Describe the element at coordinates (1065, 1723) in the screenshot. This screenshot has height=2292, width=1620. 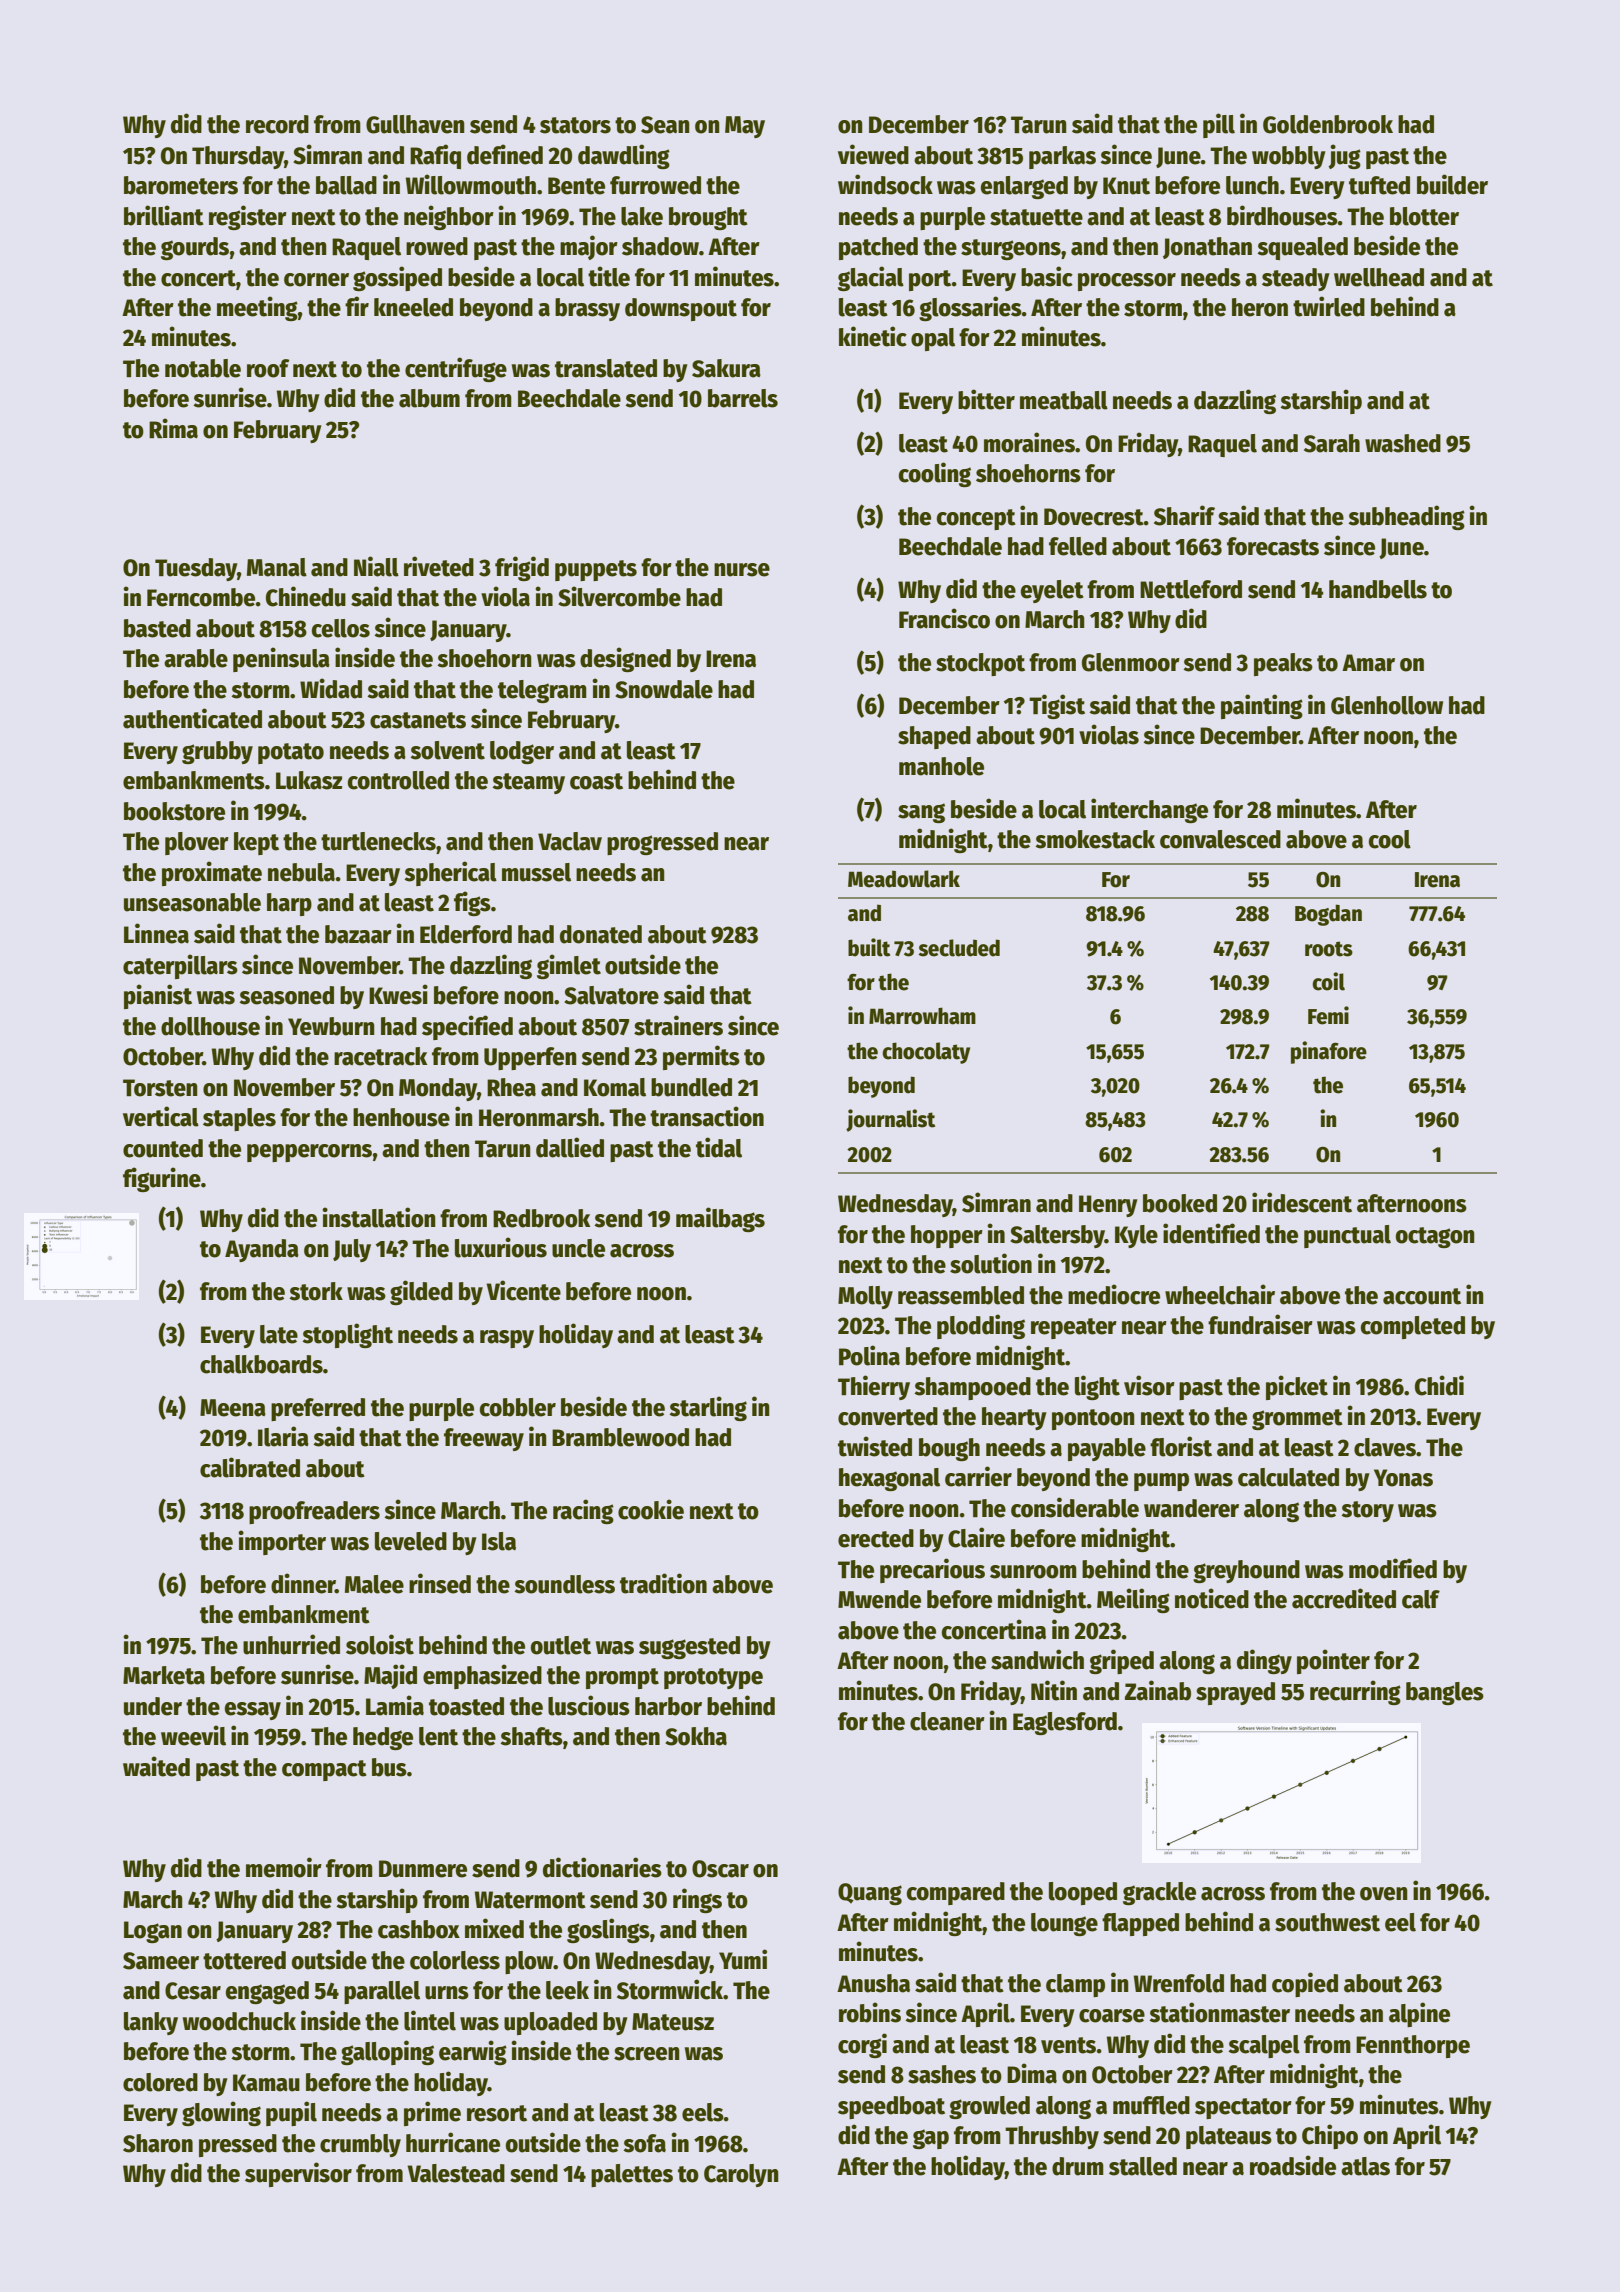
I see `Eaglesford` at that location.
